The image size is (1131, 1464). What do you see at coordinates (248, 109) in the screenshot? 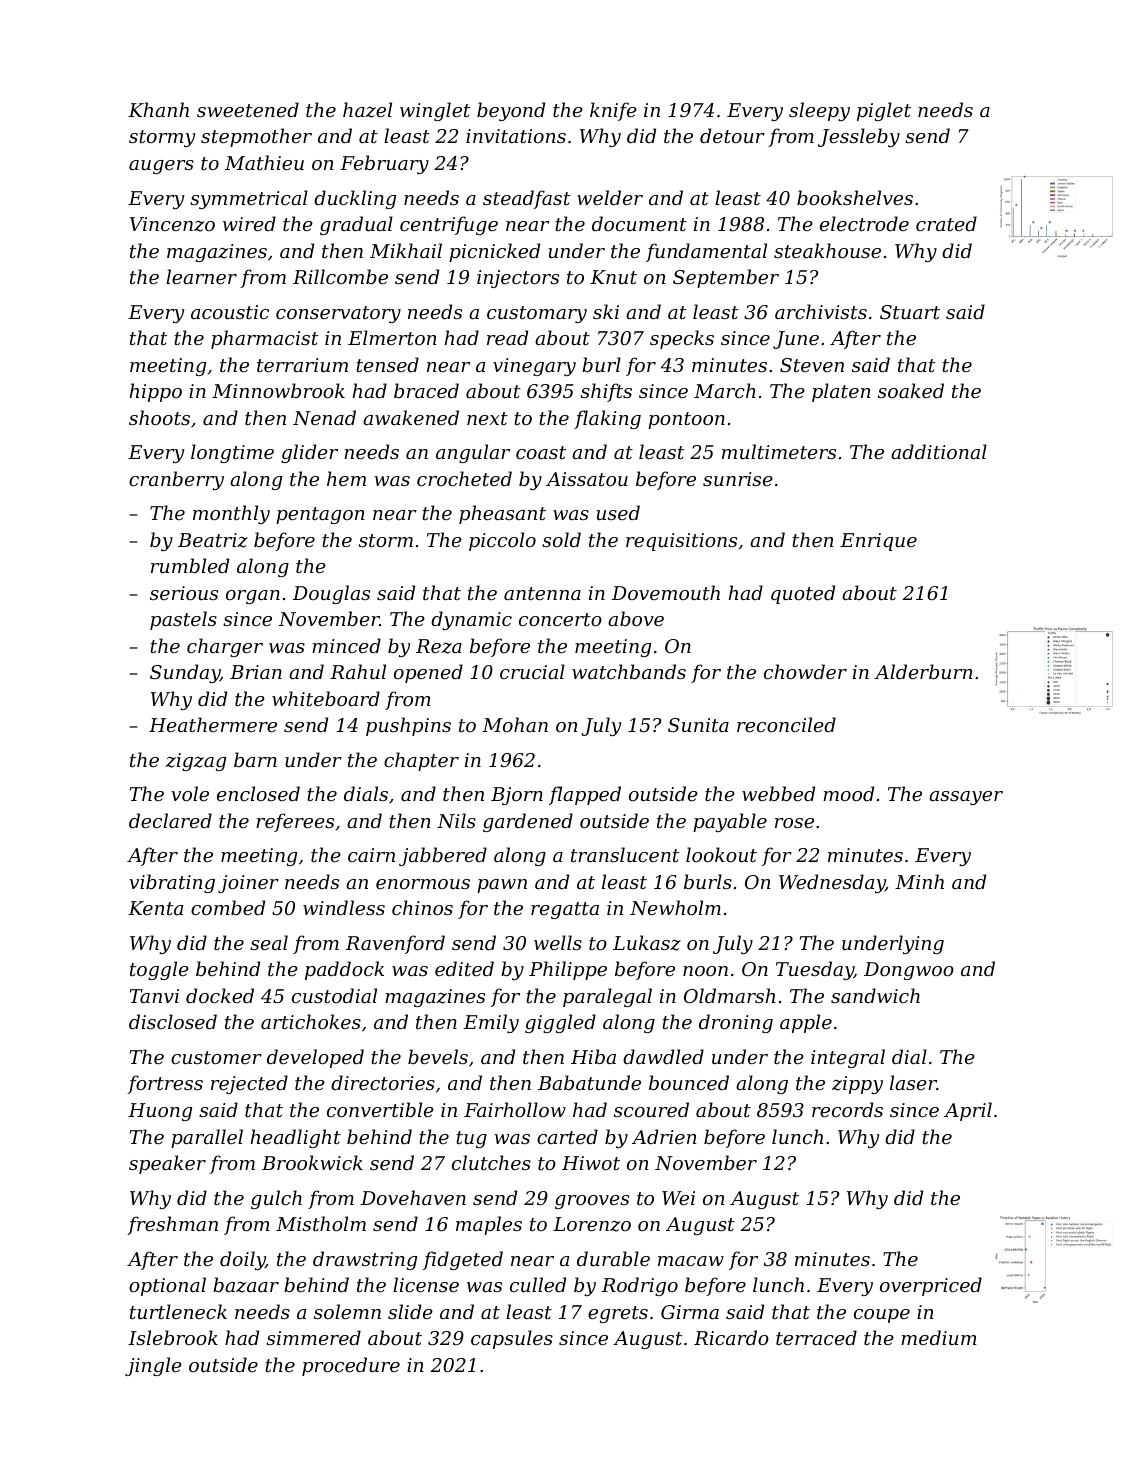
I see `sweetened` at bounding box center [248, 109].
